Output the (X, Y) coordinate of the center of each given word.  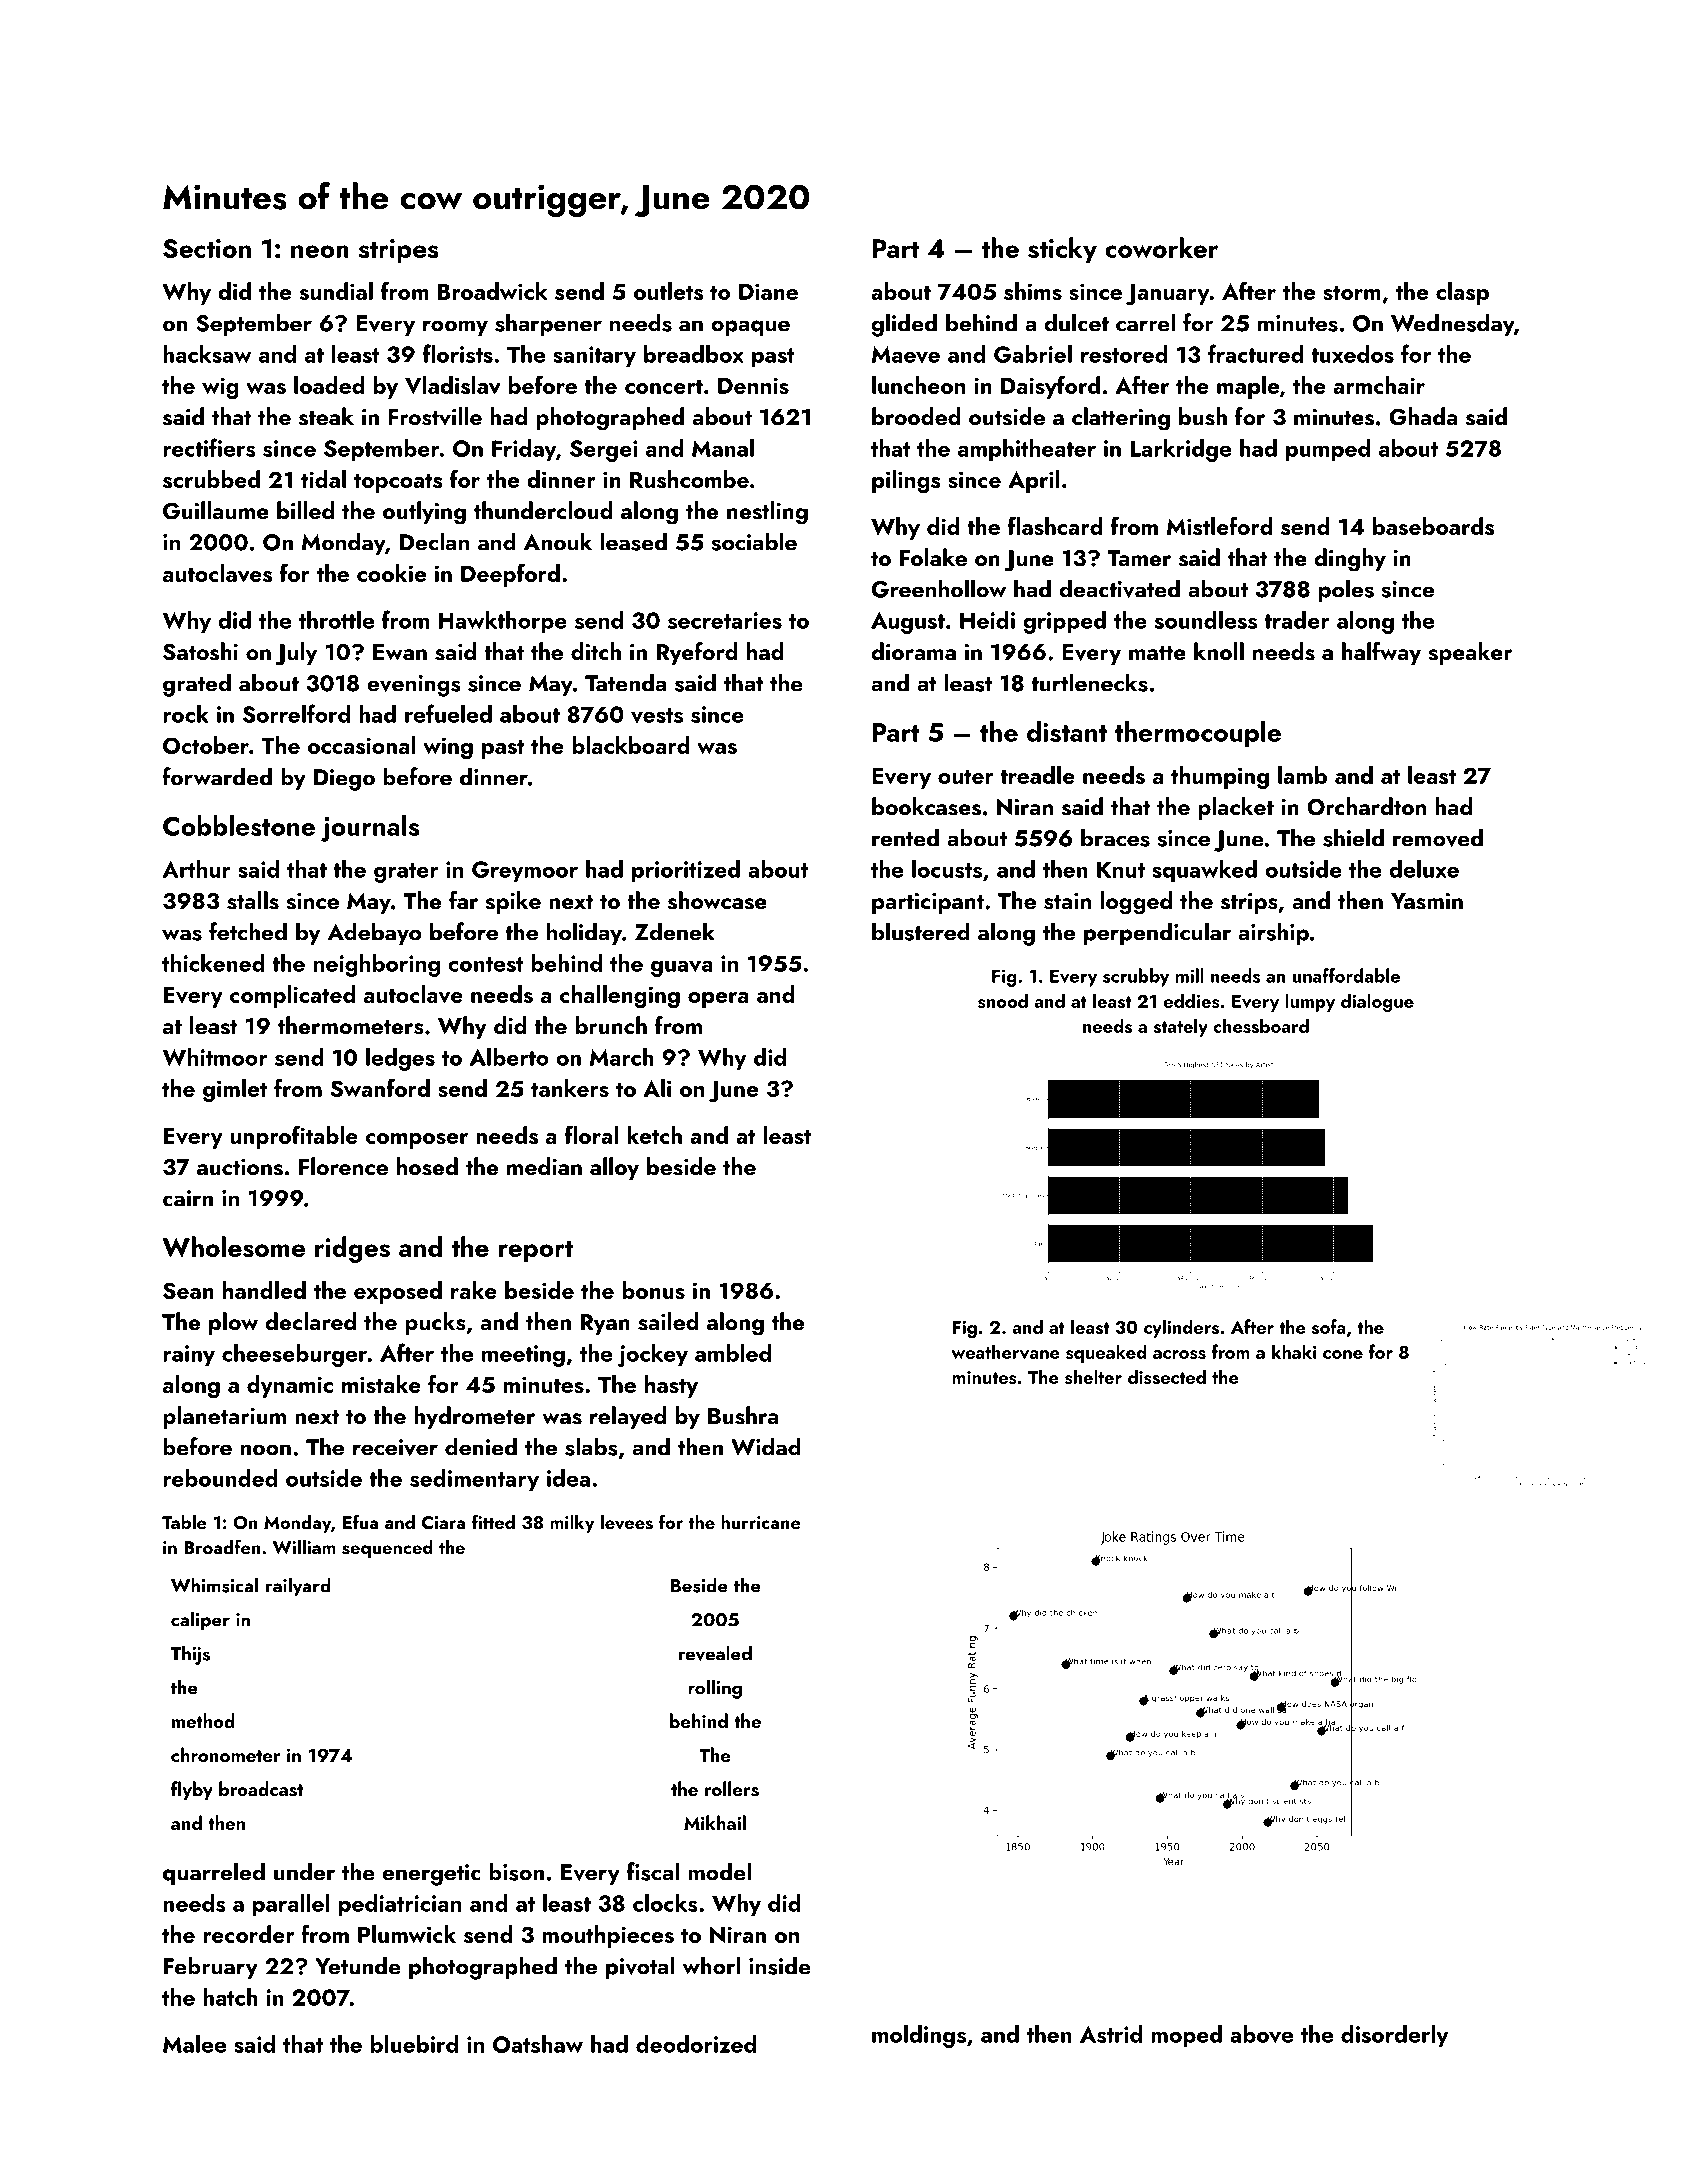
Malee (194, 2044)
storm (1352, 292)
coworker (1161, 247)
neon (320, 251)
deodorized (696, 2044)
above (1261, 2034)
